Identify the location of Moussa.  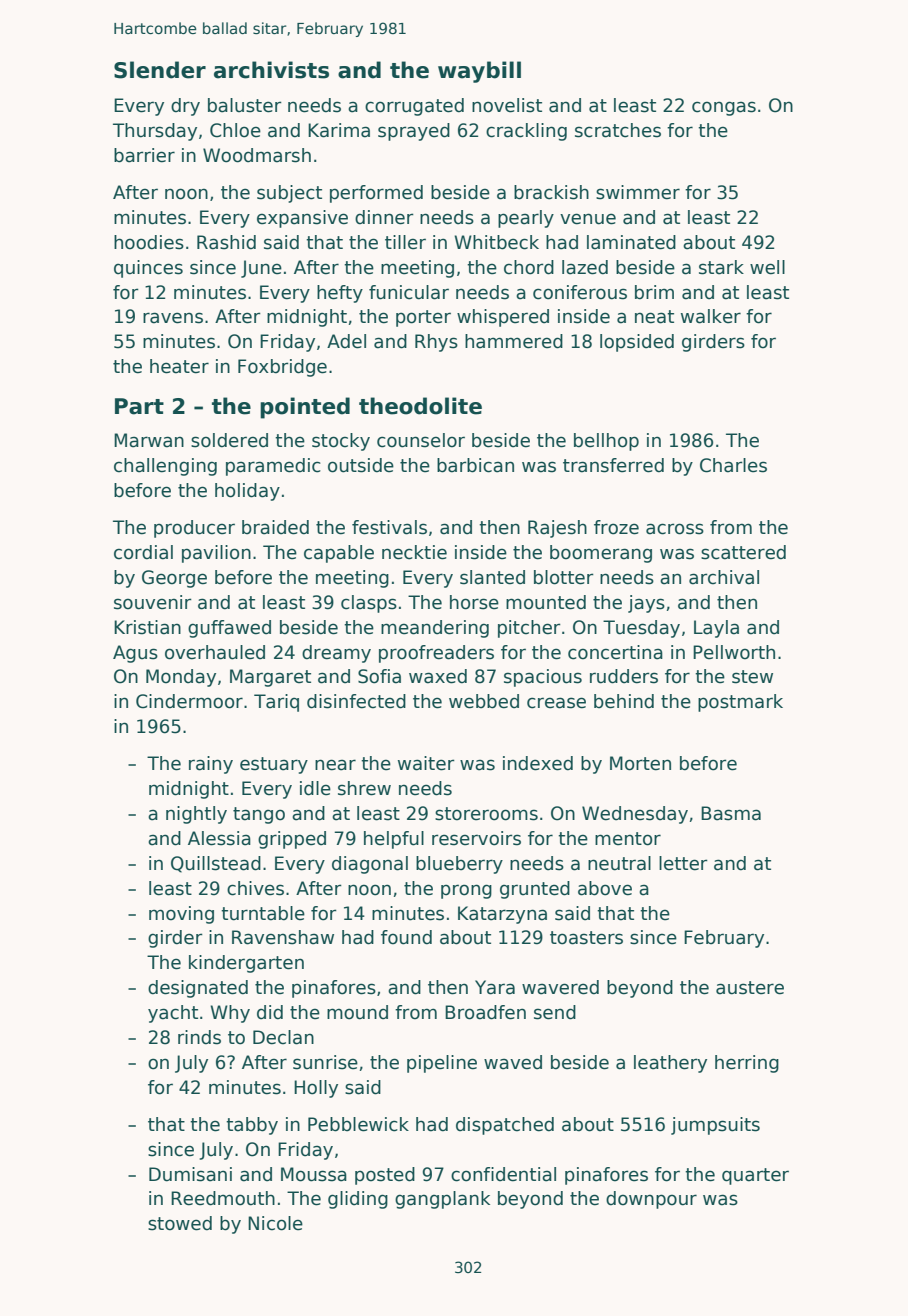
(314, 1174).
